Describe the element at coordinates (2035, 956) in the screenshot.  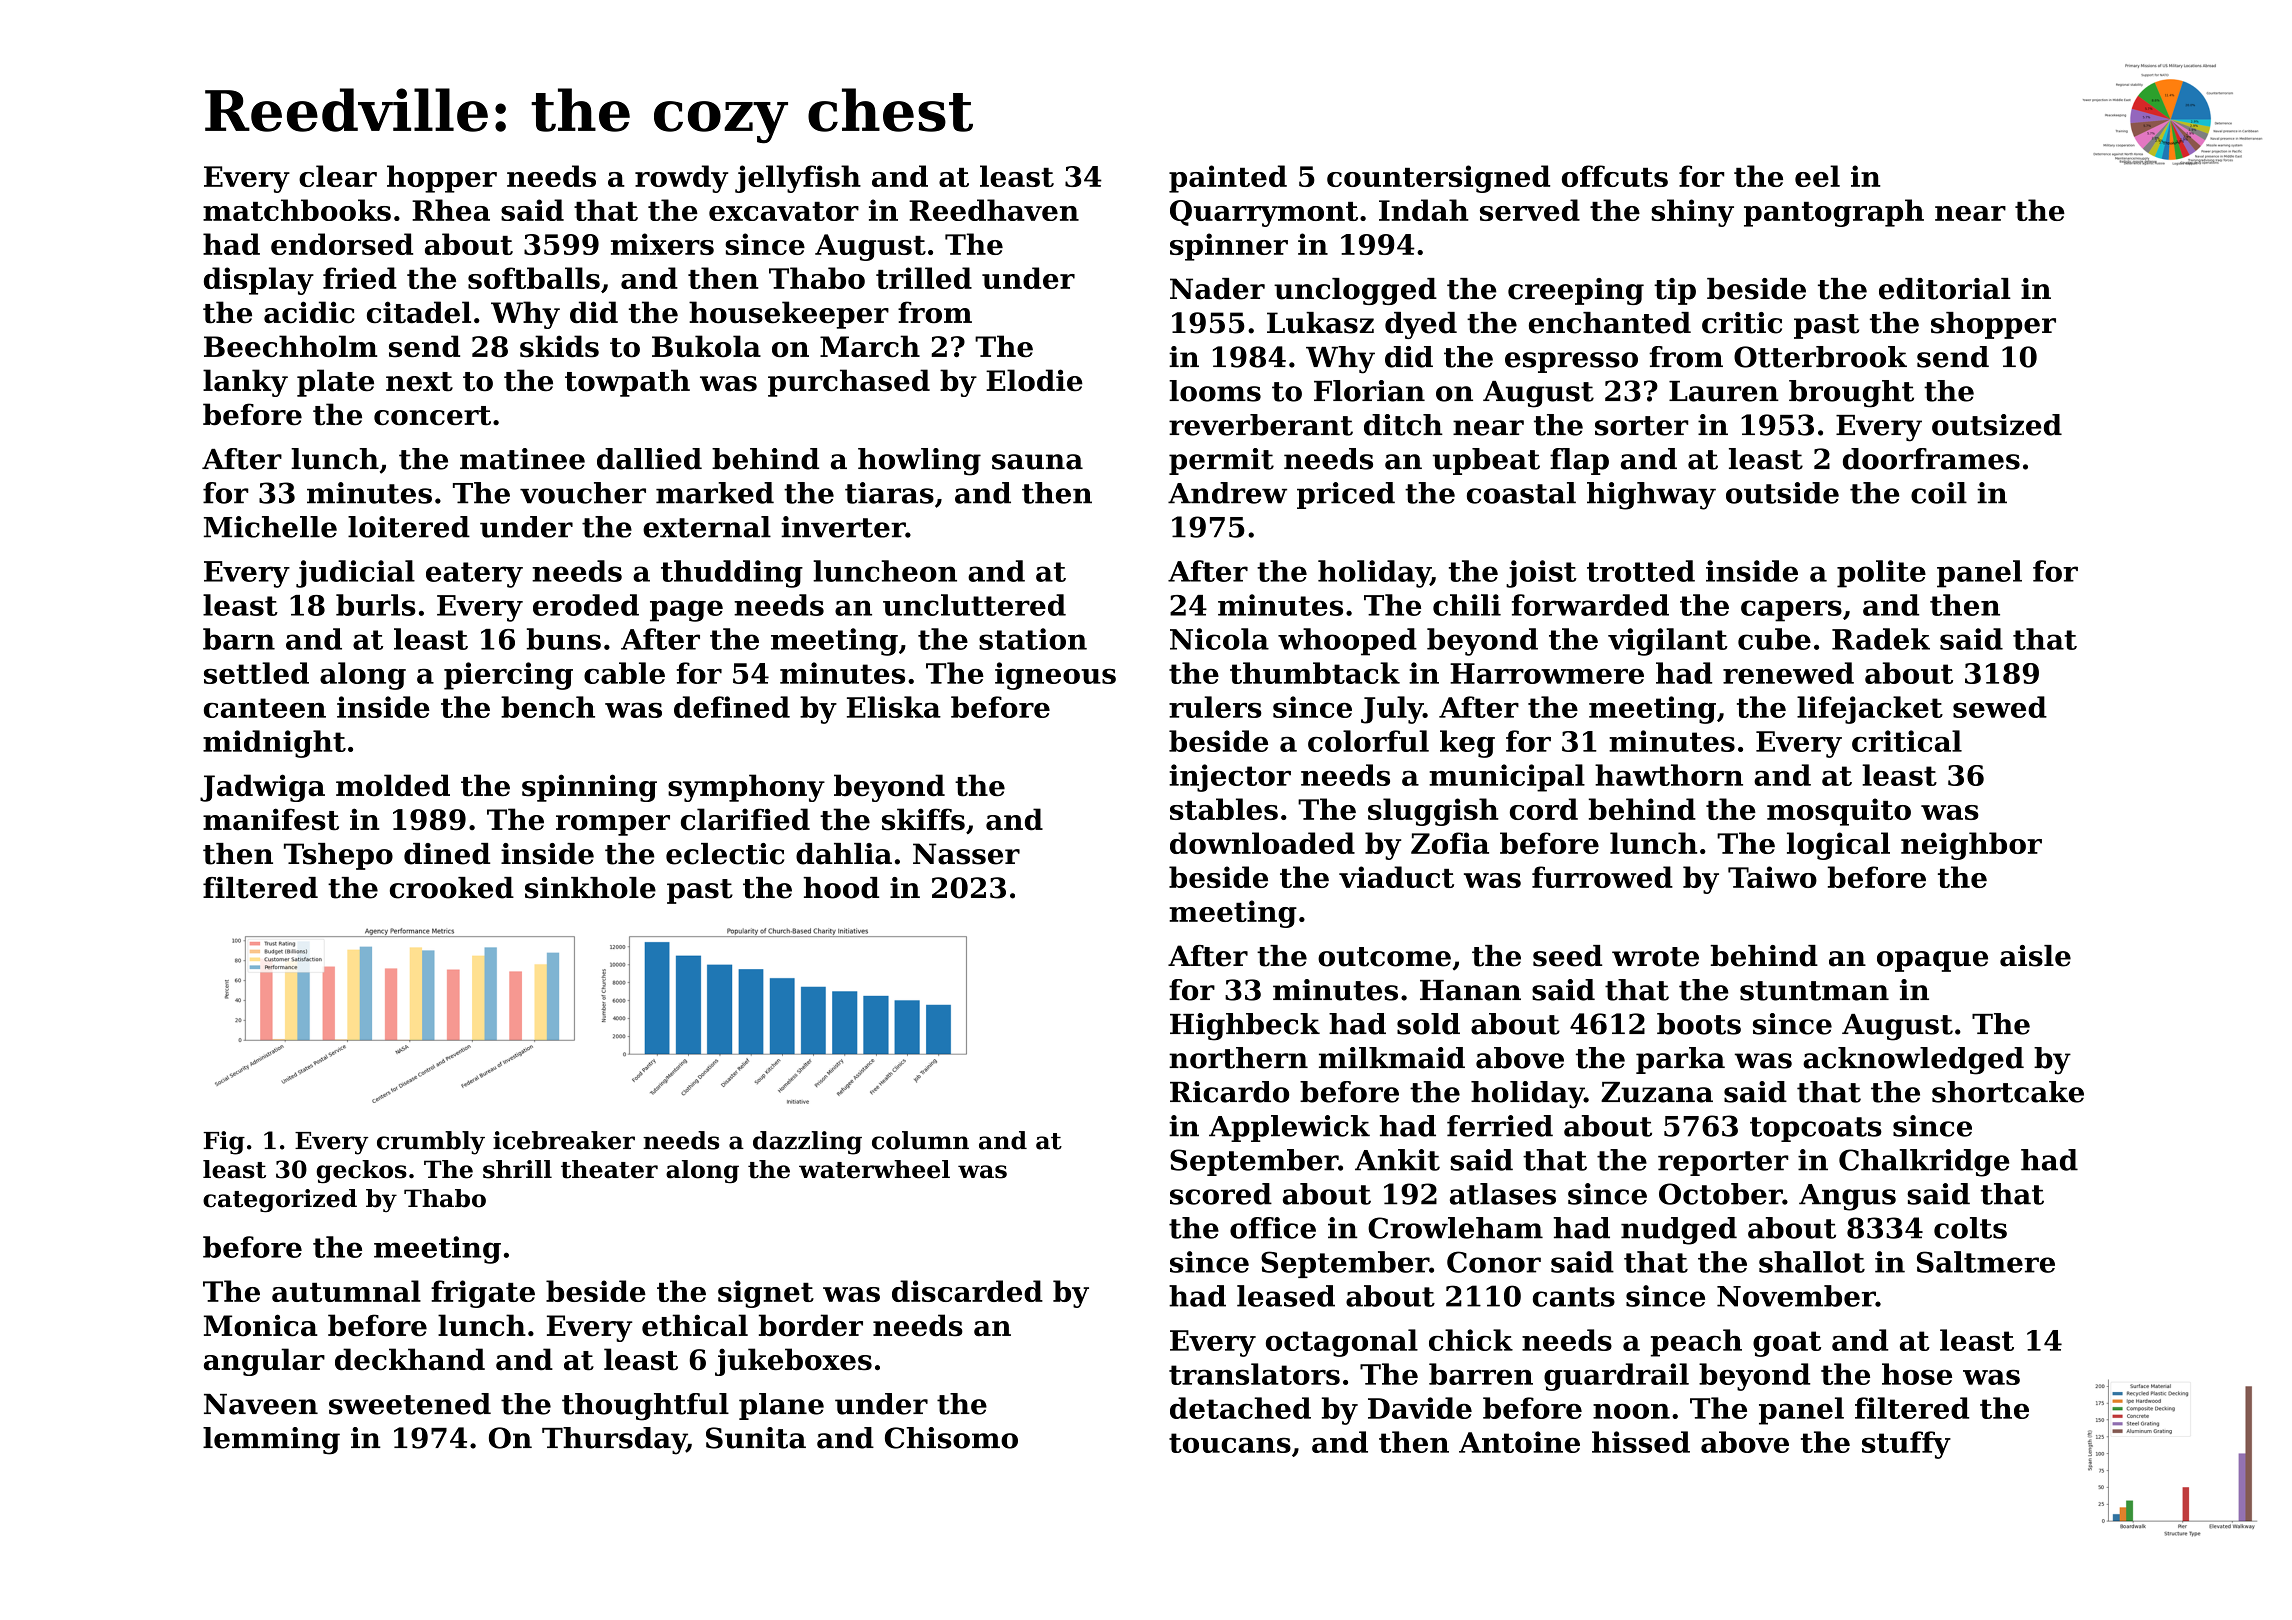
I see `aisle` at that location.
